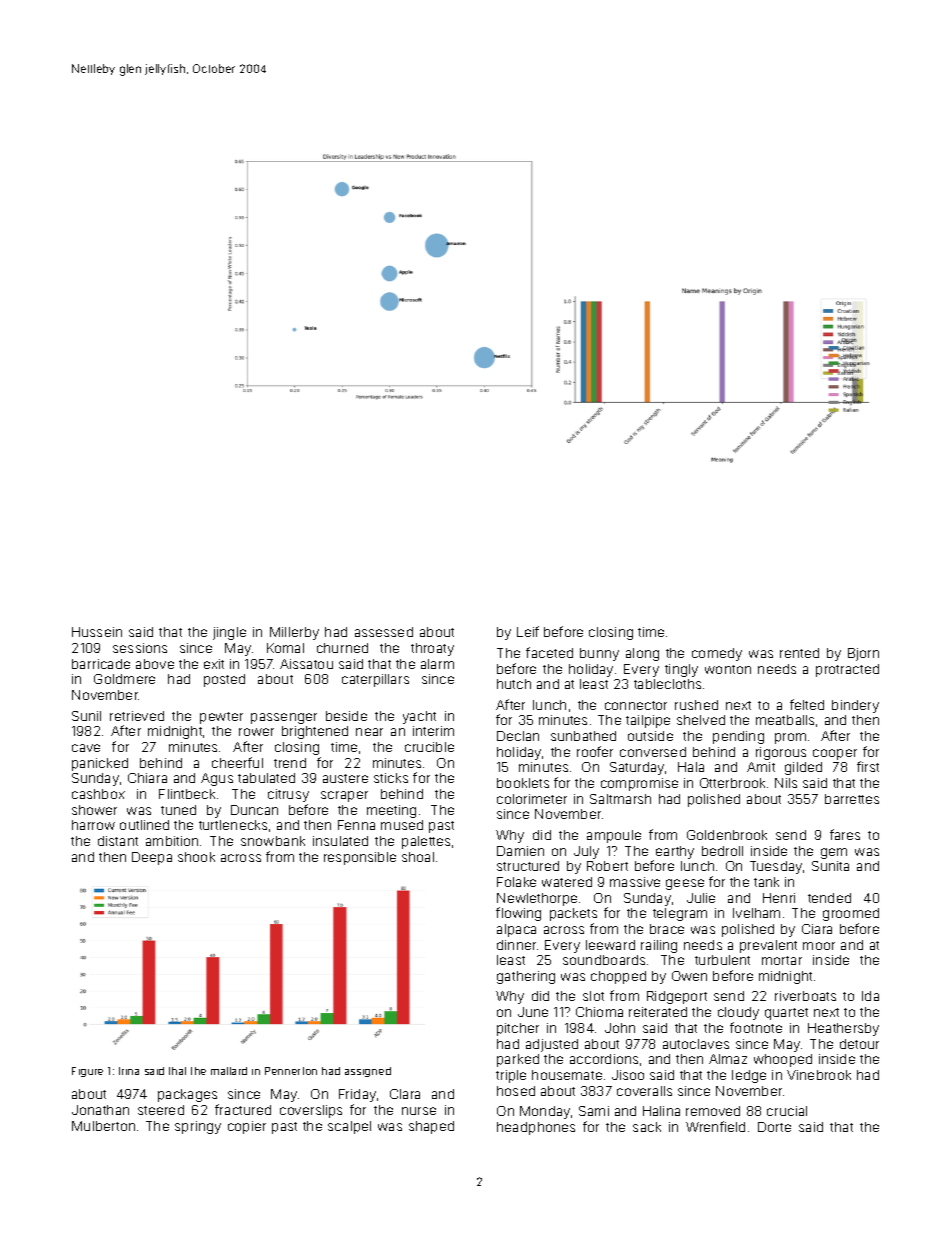 Image resolution: width=952 pixels, height=1233 pixels. Describe the element at coordinates (799, 653) in the screenshot. I see `rented` at that location.
